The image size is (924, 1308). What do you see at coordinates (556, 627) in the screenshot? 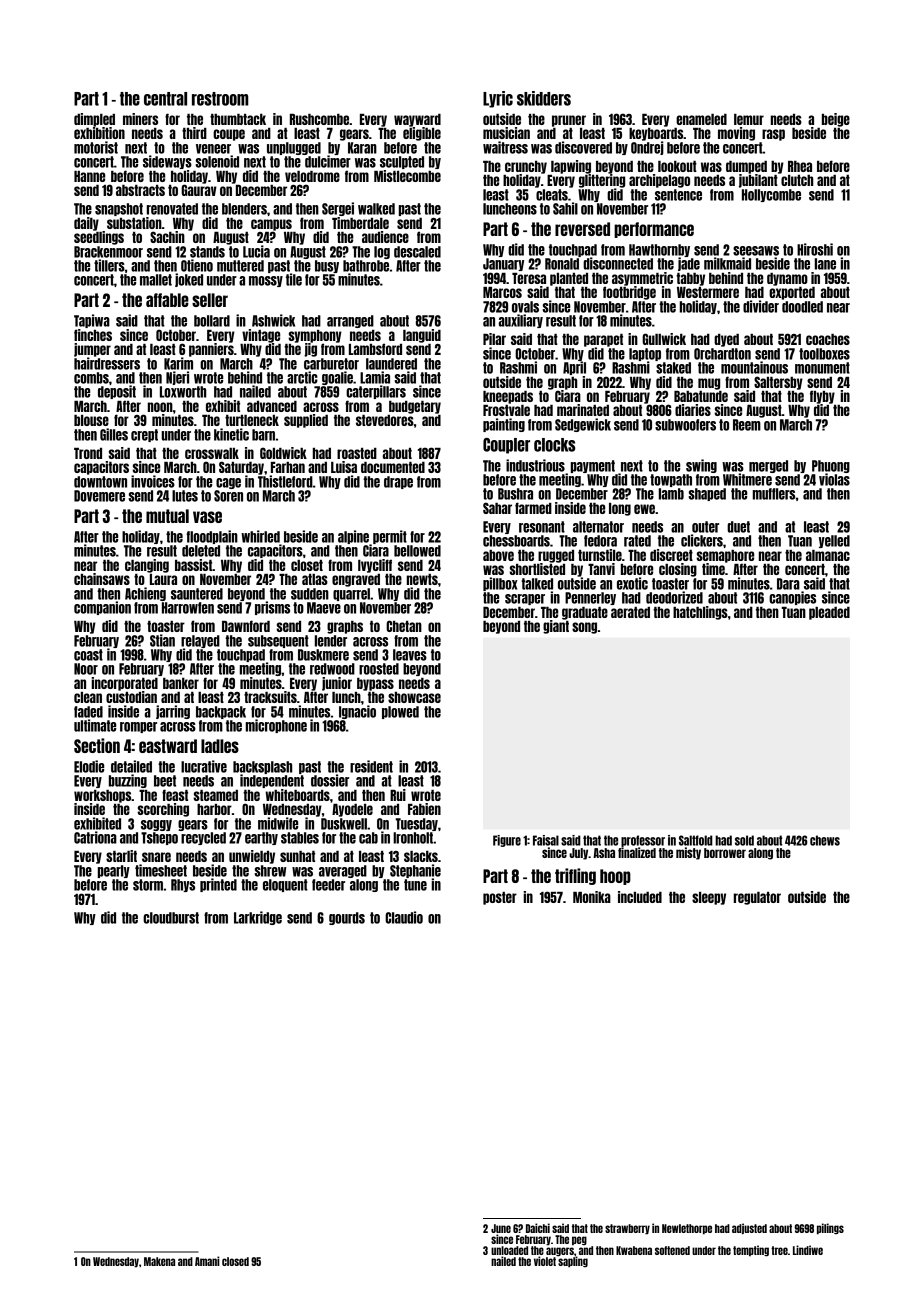
I see `giant` at bounding box center [556, 627].
